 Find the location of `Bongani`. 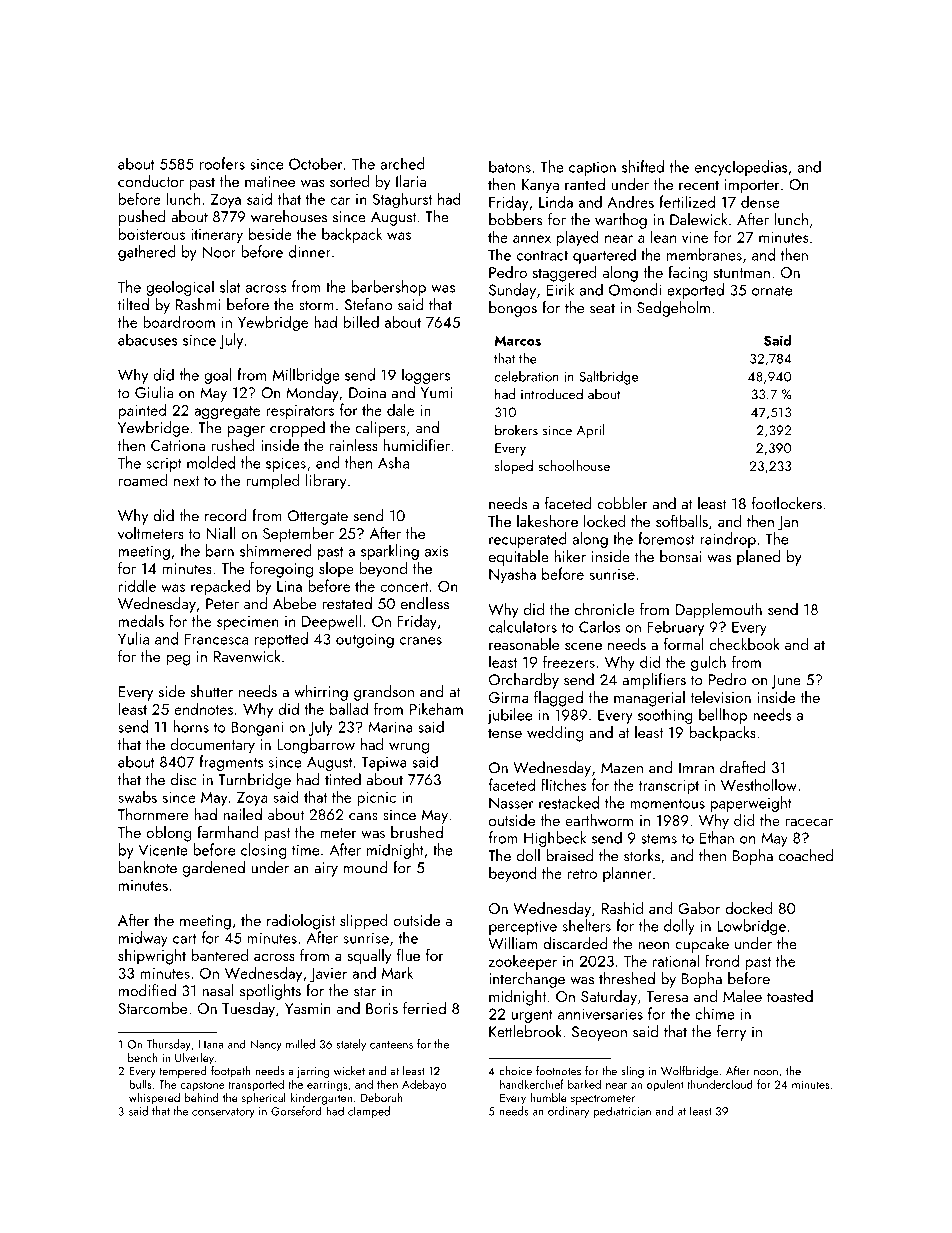

Bongani is located at coordinates (257, 728).
